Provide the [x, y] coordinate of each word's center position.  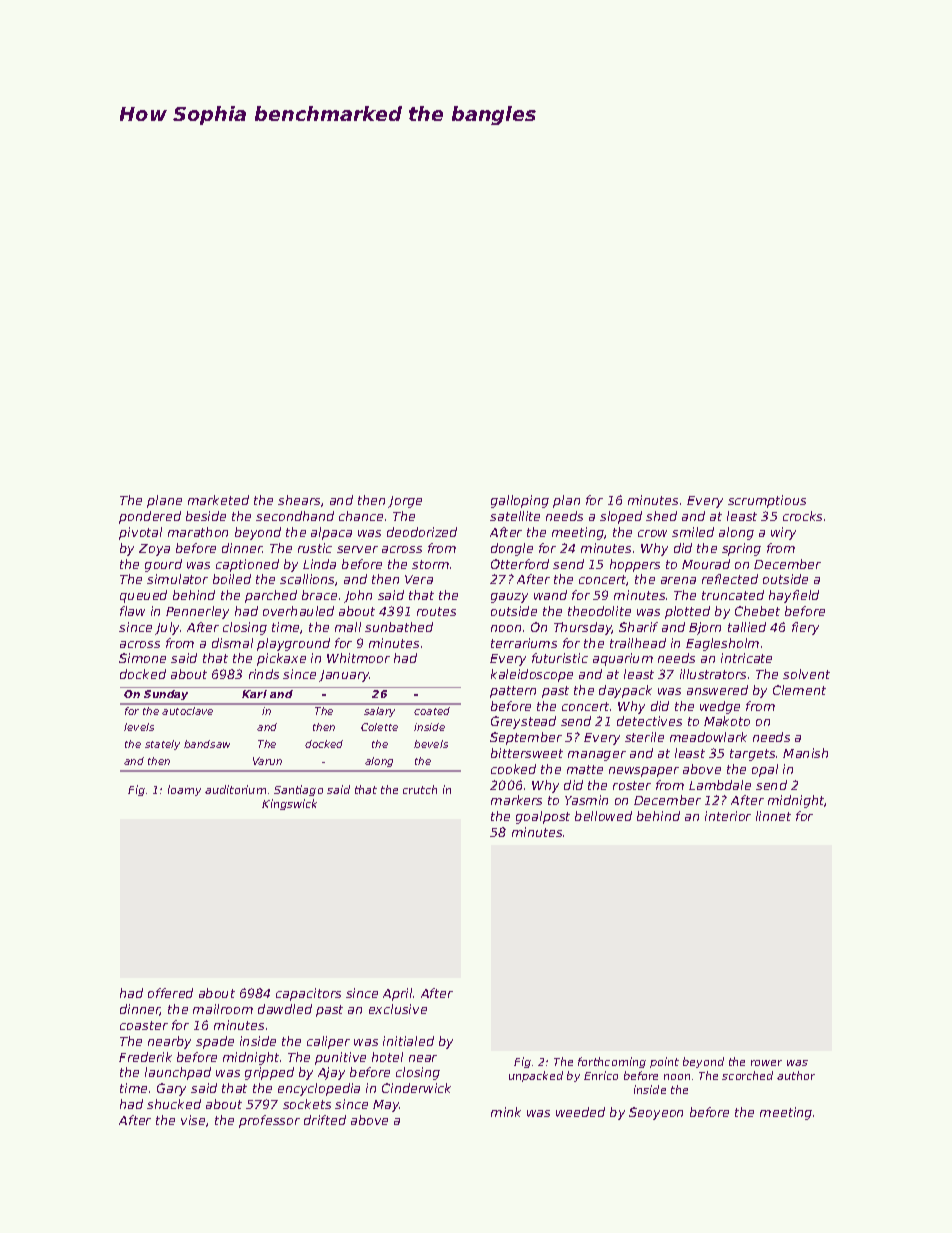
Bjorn [705, 628]
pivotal [140, 533]
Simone [142, 658]
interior [728, 816]
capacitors [308, 994]
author [796, 1075]
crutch [420, 789]
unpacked [536, 1076]
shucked [174, 1104]
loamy [184, 790]
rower [766, 1063]
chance [361, 516]
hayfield [794, 596]
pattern [513, 692]
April [397, 994]
